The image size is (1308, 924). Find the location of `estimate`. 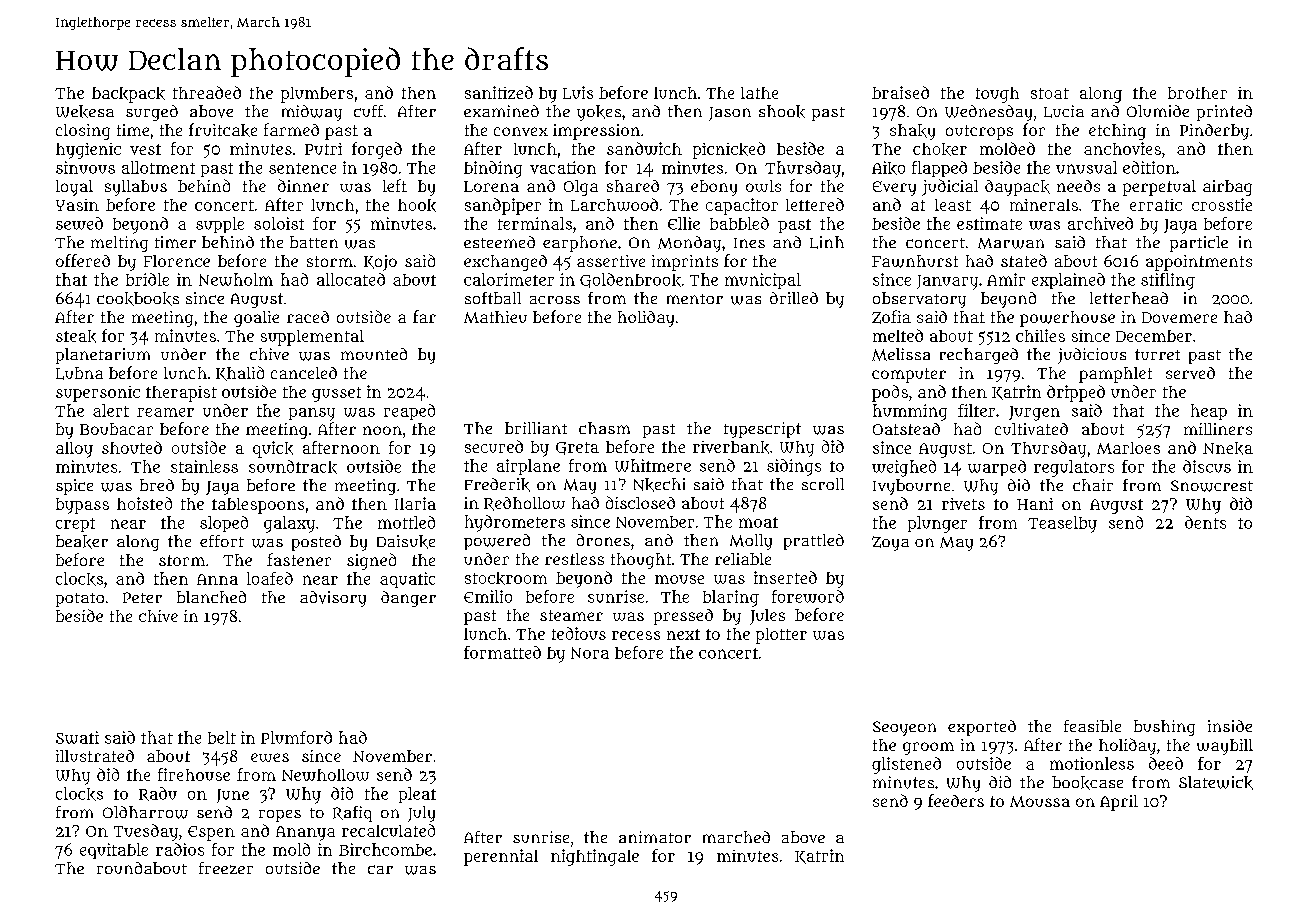

estimate is located at coordinates (989, 223).
